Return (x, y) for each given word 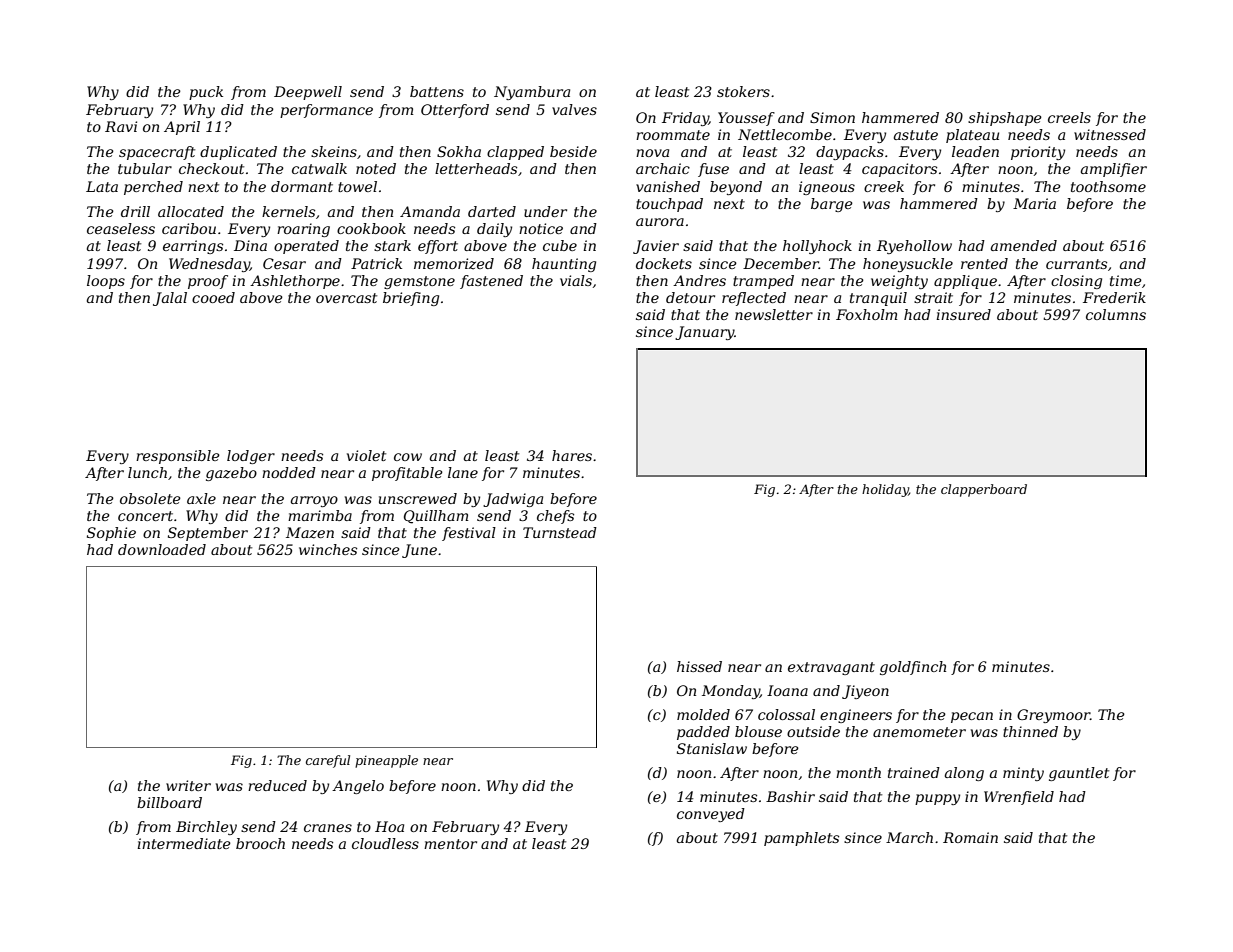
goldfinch (913, 668)
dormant (302, 186)
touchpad (669, 205)
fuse (713, 170)
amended (1024, 245)
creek (884, 186)
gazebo (231, 474)
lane (463, 472)
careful (328, 761)
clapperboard (984, 490)
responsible (178, 457)
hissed (699, 666)
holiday (885, 490)
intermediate (184, 843)
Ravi (121, 126)
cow (408, 457)
